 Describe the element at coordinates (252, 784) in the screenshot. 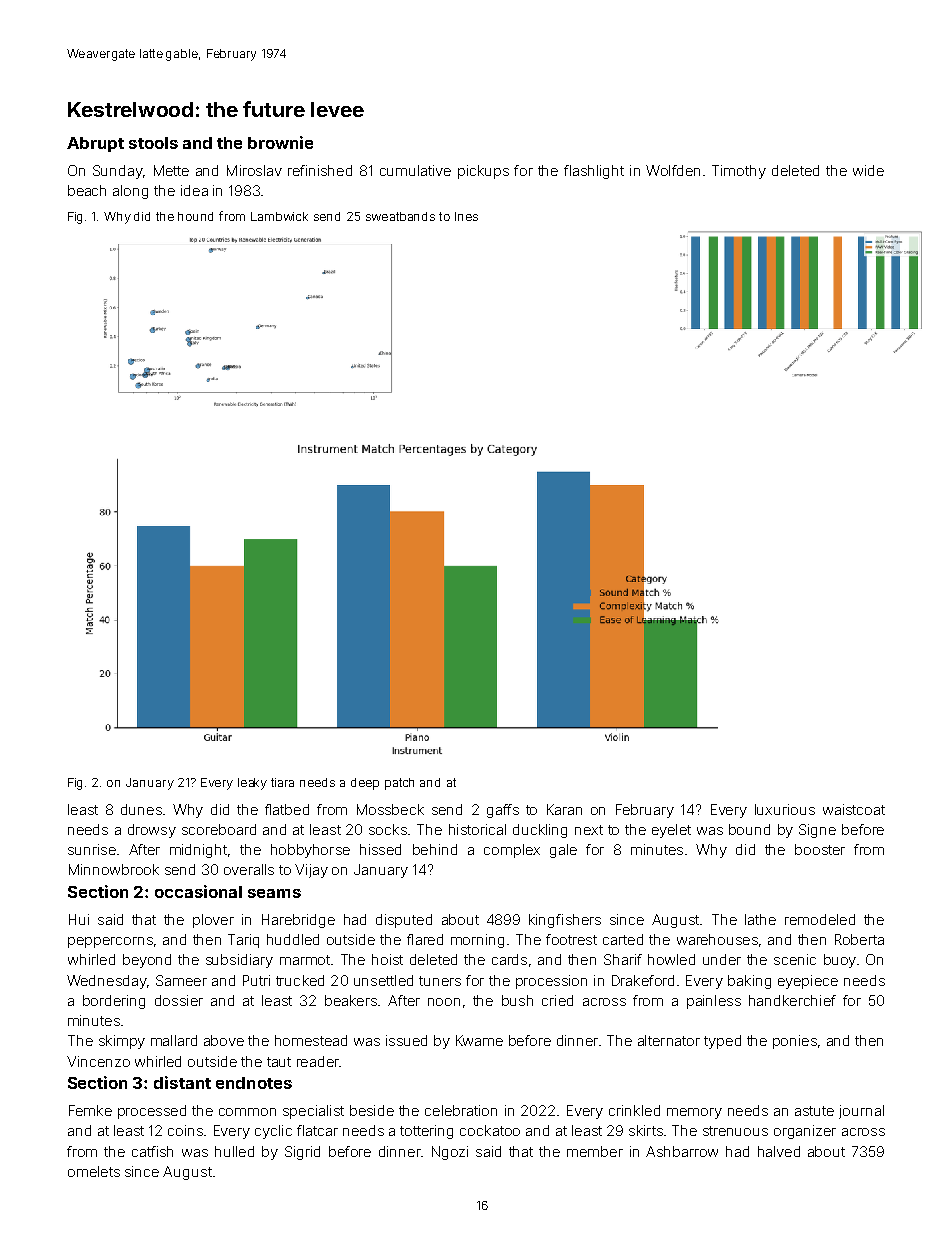

I see `leaky` at that location.
